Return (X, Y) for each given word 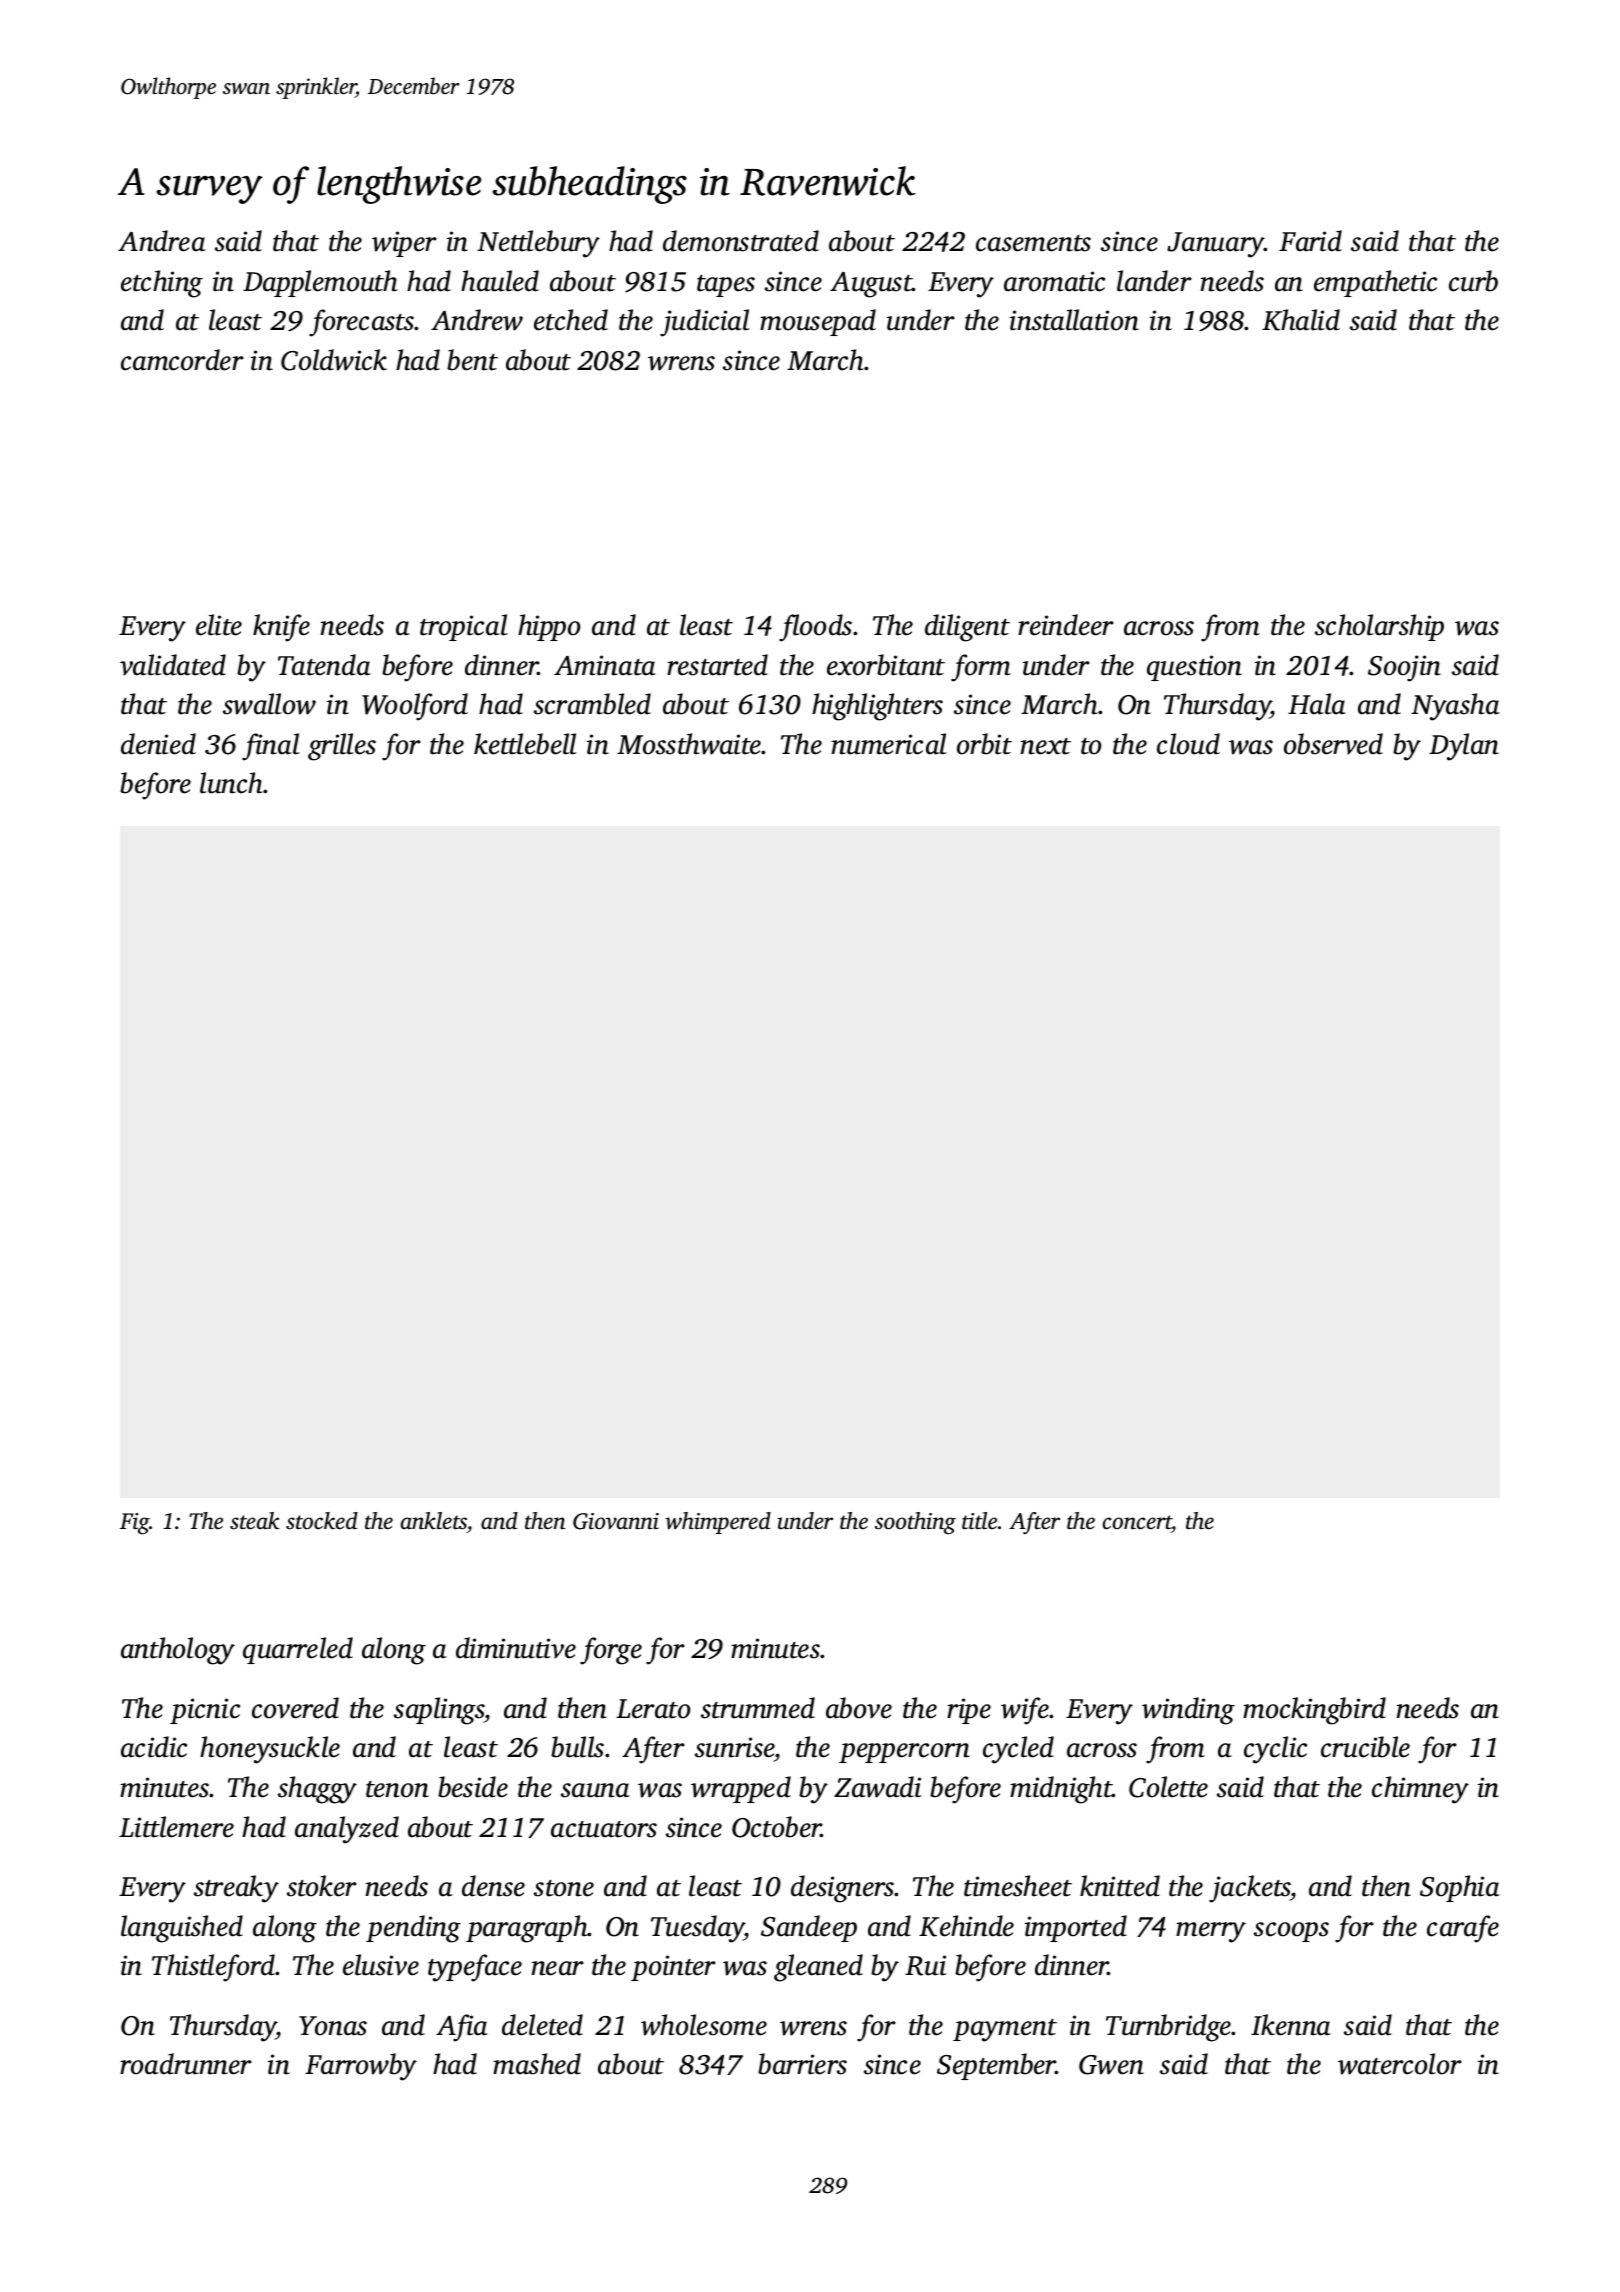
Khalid (1301, 320)
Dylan (1464, 747)
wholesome (704, 2025)
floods (815, 628)
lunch (232, 783)
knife (281, 628)
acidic (154, 1747)
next (1045, 746)
